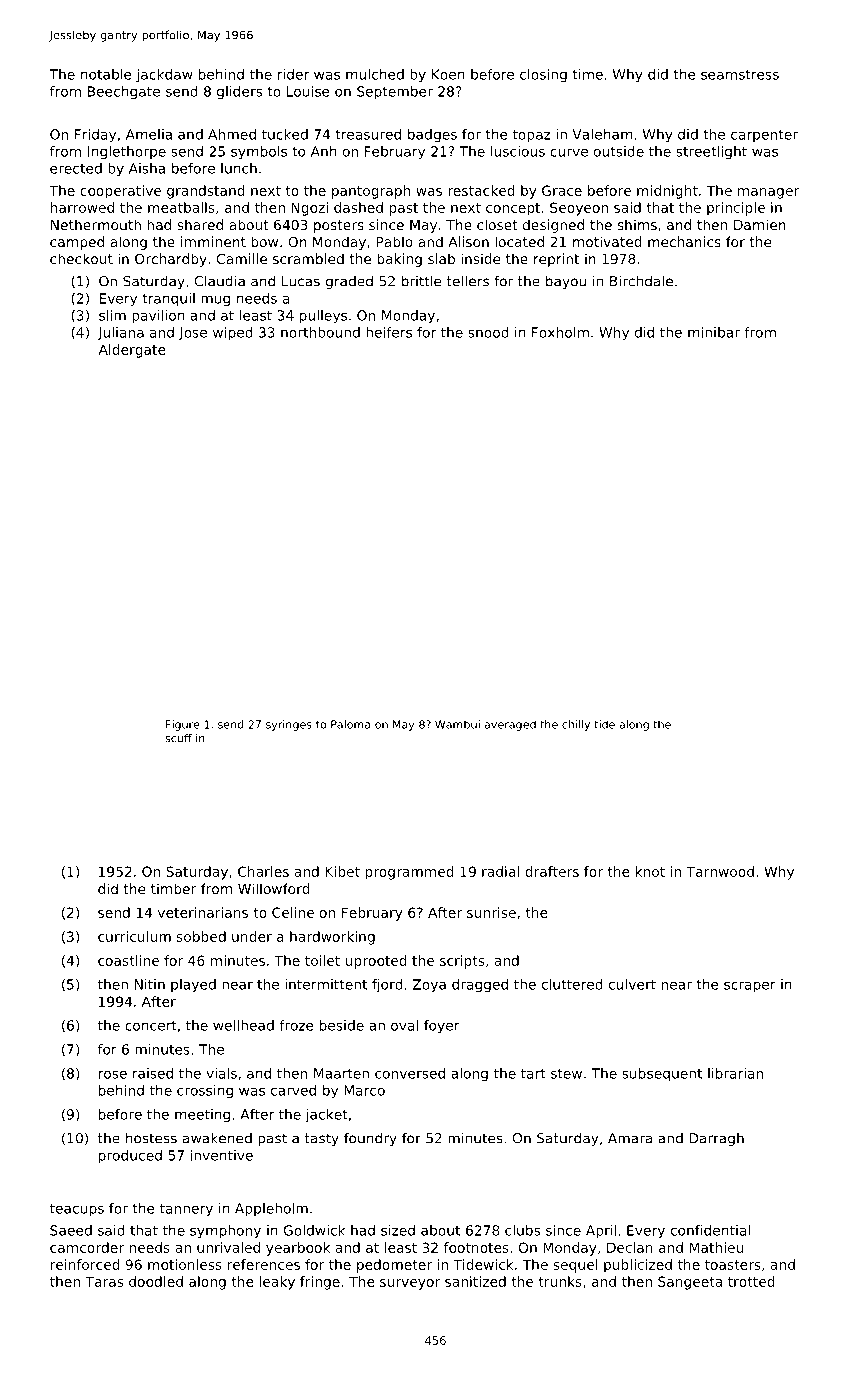  Describe the element at coordinates (410, 1284) in the document. I see `surveyor` at that location.
